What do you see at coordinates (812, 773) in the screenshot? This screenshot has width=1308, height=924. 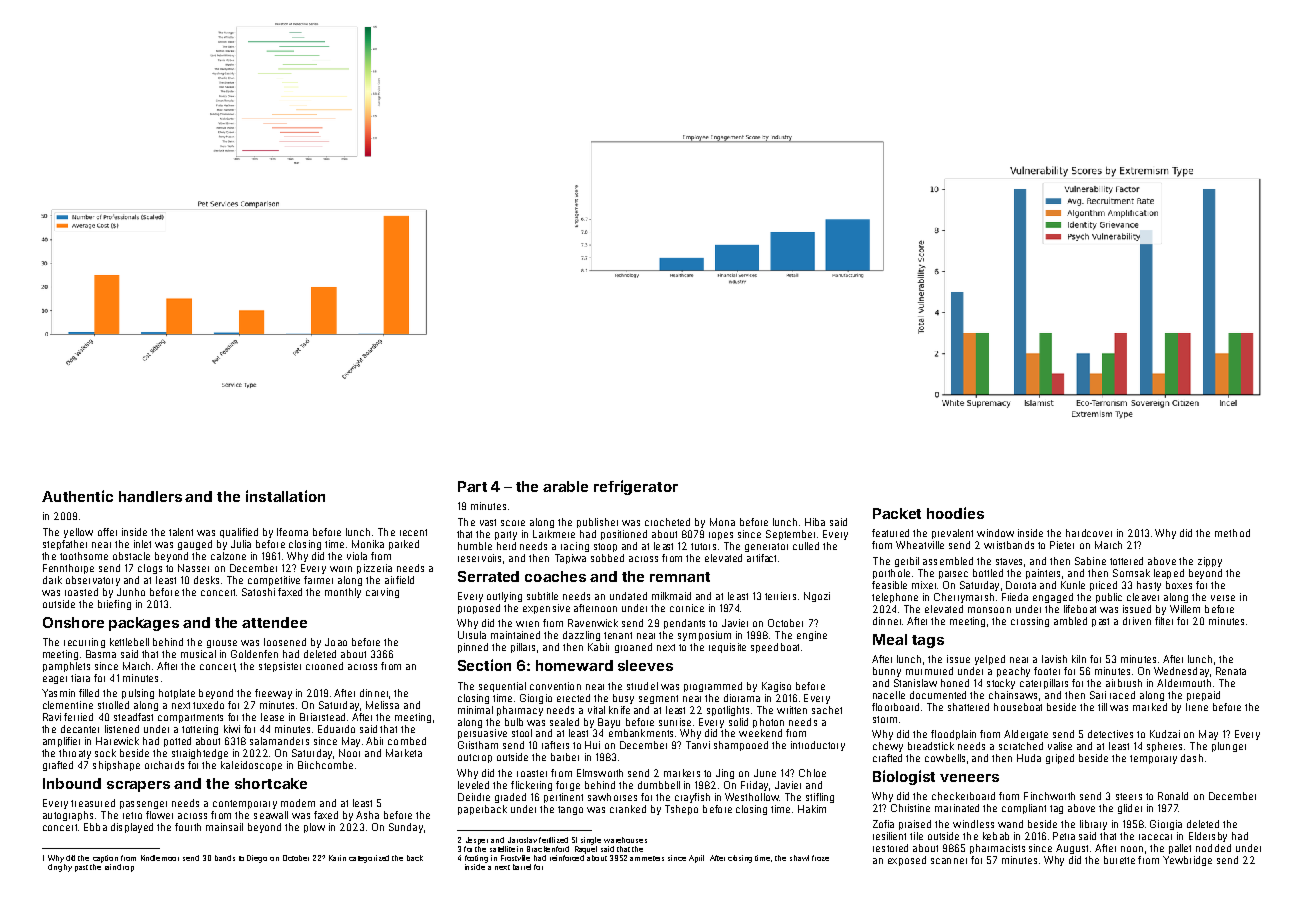 I see `Chloe` at bounding box center [812, 773].
